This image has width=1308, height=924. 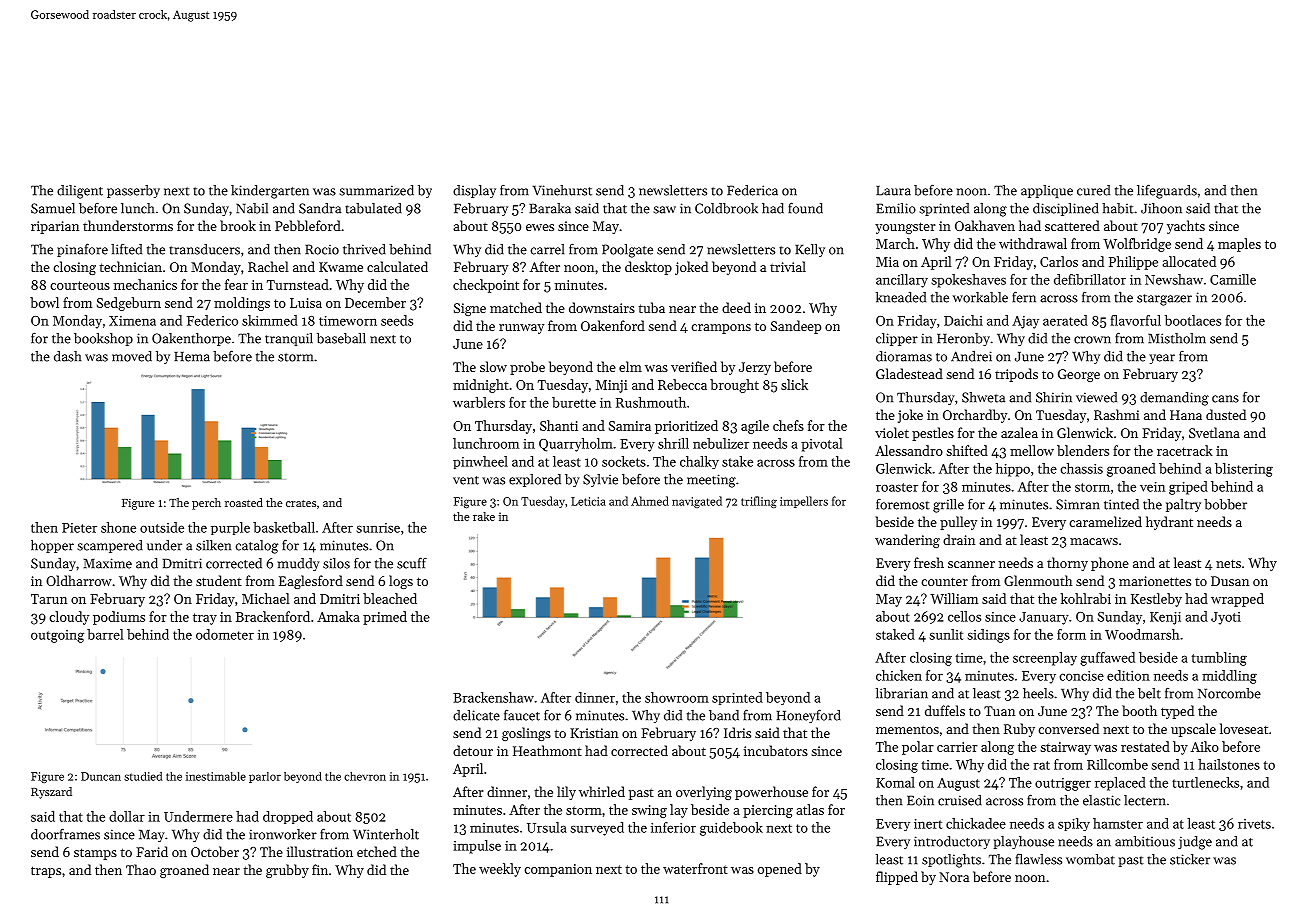 I want to click on Nora, so click(x=954, y=877).
